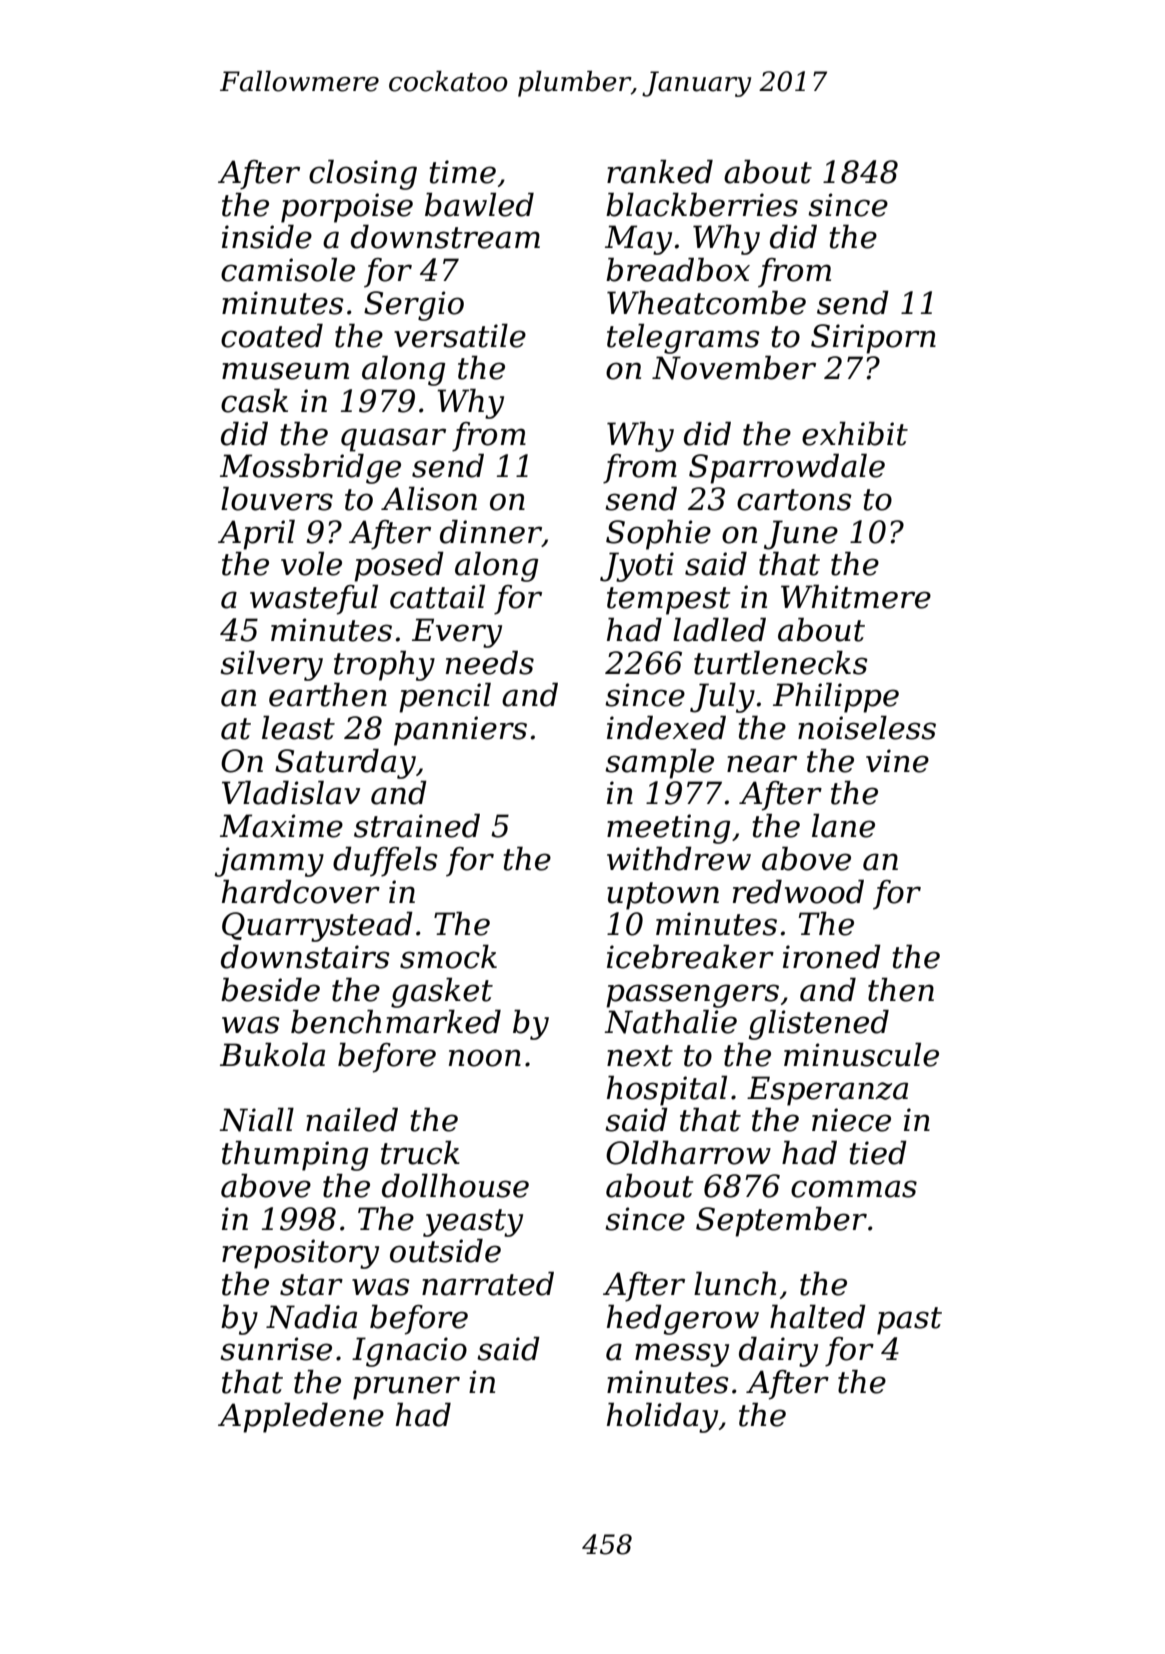  I want to click on coated, so click(272, 335).
